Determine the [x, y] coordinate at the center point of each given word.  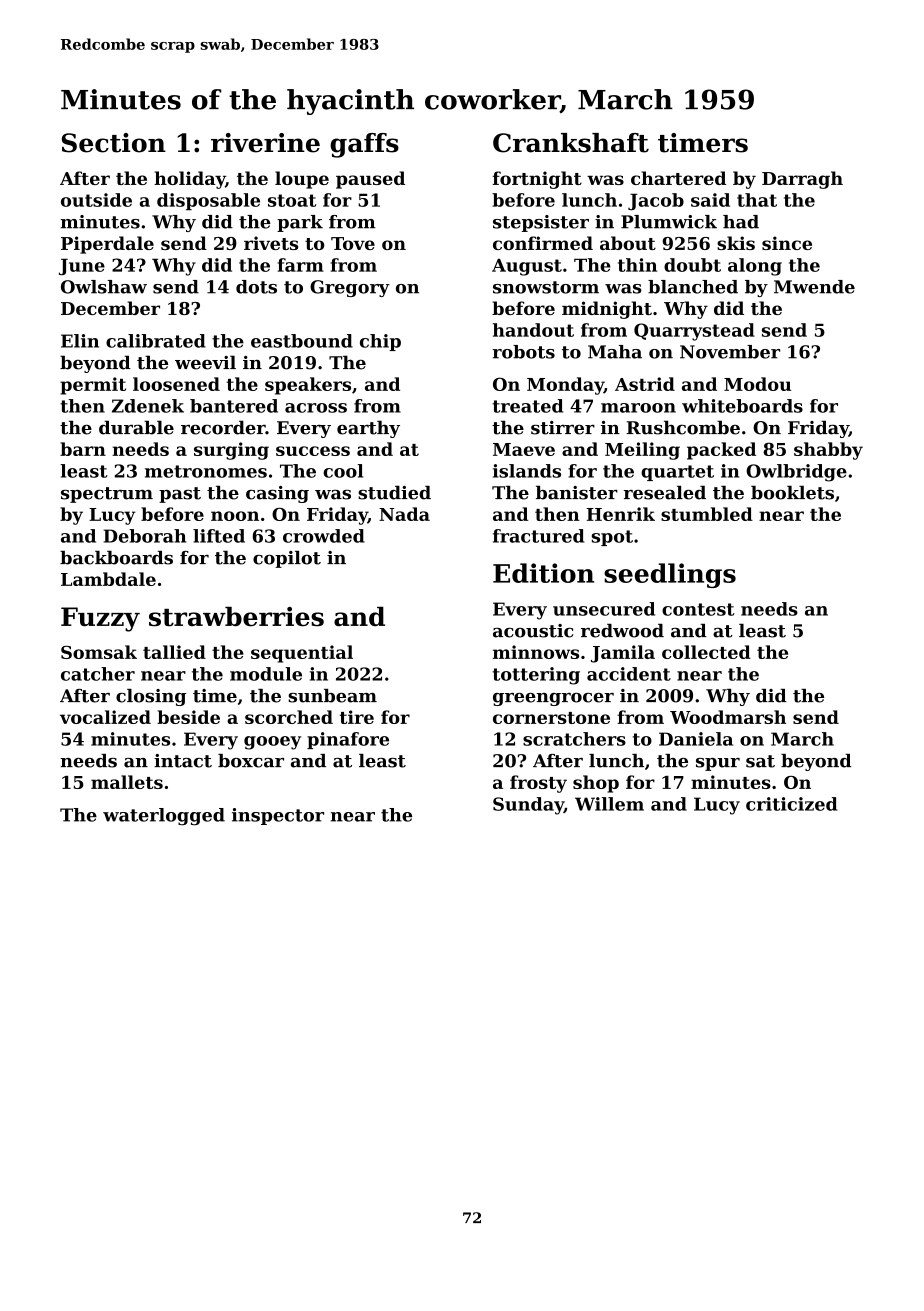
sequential [302, 654]
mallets [127, 782]
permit [93, 386]
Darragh [802, 180]
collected [706, 652]
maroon [638, 408]
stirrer [563, 428]
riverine [265, 143]
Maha [615, 352]
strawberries [236, 617]
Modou [757, 384]
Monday [565, 386]
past [180, 495]
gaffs [364, 145]
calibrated [156, 341]
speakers [308, 386]
